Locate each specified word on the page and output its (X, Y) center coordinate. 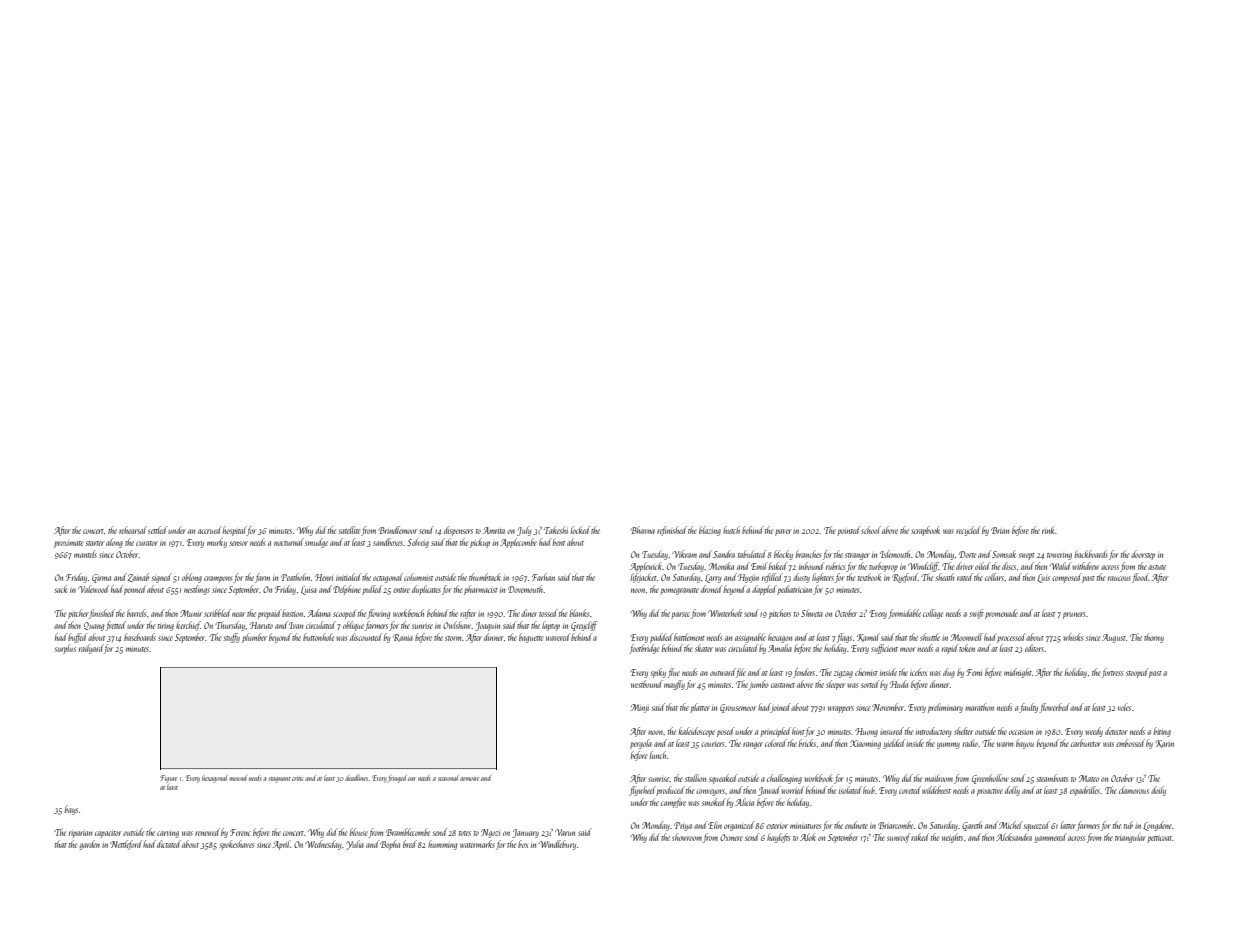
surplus (65, 649)
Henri (324, 577)
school (871, 530)
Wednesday (323, 845)
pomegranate (679, 591)
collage (933, 614)
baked (778, 566)
